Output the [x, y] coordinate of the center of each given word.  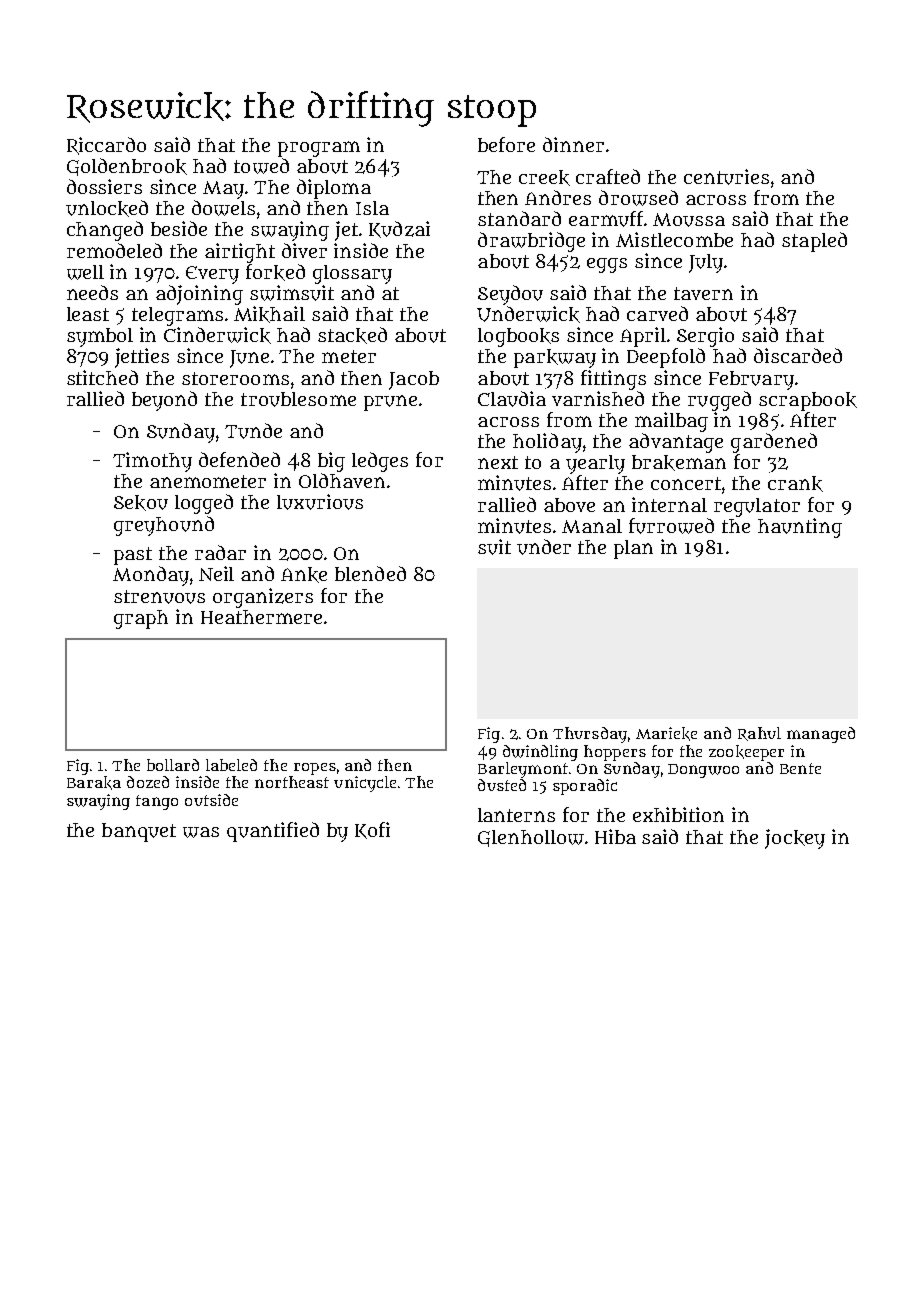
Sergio [705, 337]
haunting [800, 528]
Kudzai [399, 229]
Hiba [615, 836]
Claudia [512, 399]
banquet [139, 832]
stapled [814, 242]
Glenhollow [531, 838]
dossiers [104, 186]
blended [370, 573]
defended [239, 459]
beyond [164, 401]
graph [141, 619]
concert [686, 483]
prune [390, 403]
